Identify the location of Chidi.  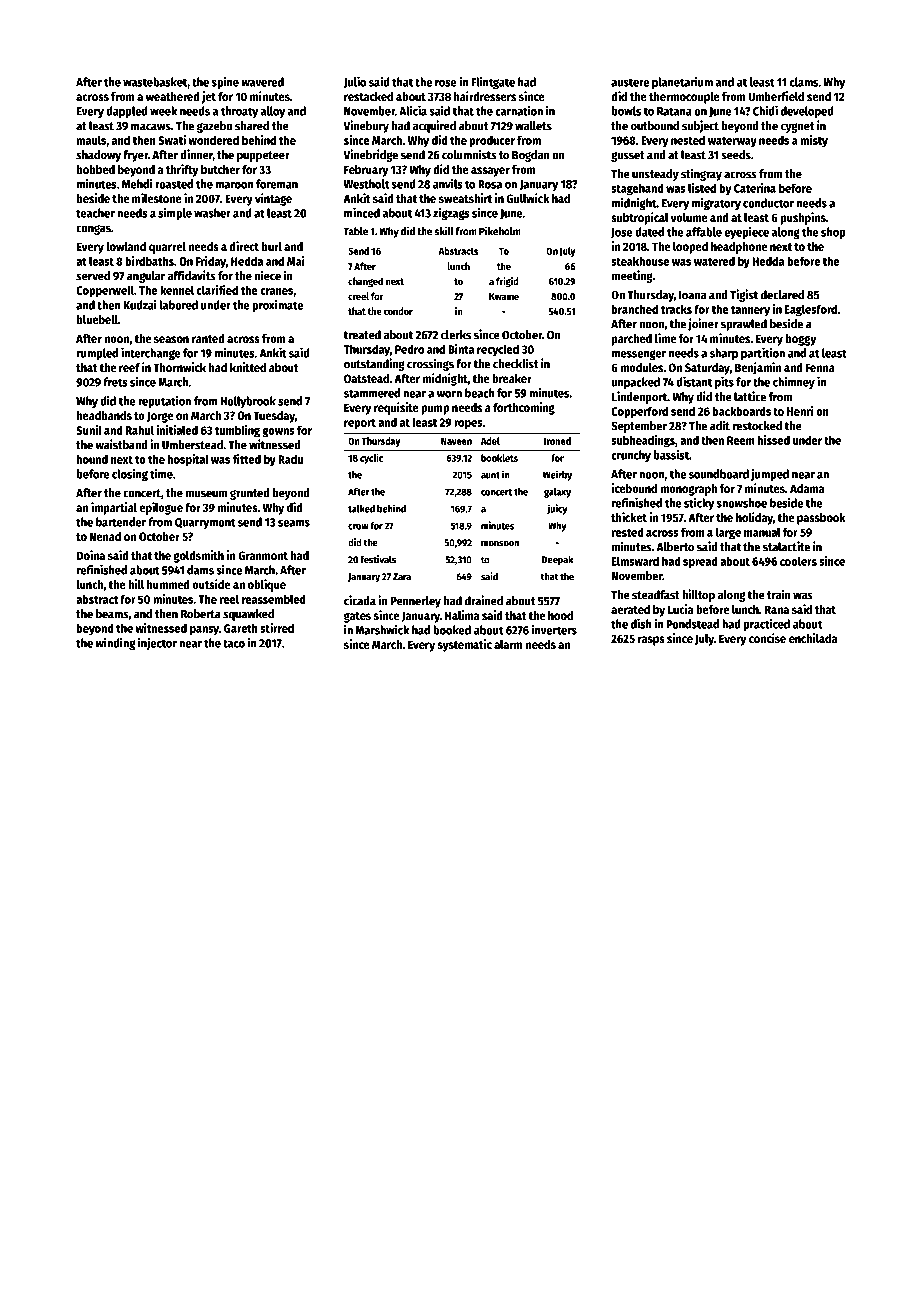
(765, 110).
